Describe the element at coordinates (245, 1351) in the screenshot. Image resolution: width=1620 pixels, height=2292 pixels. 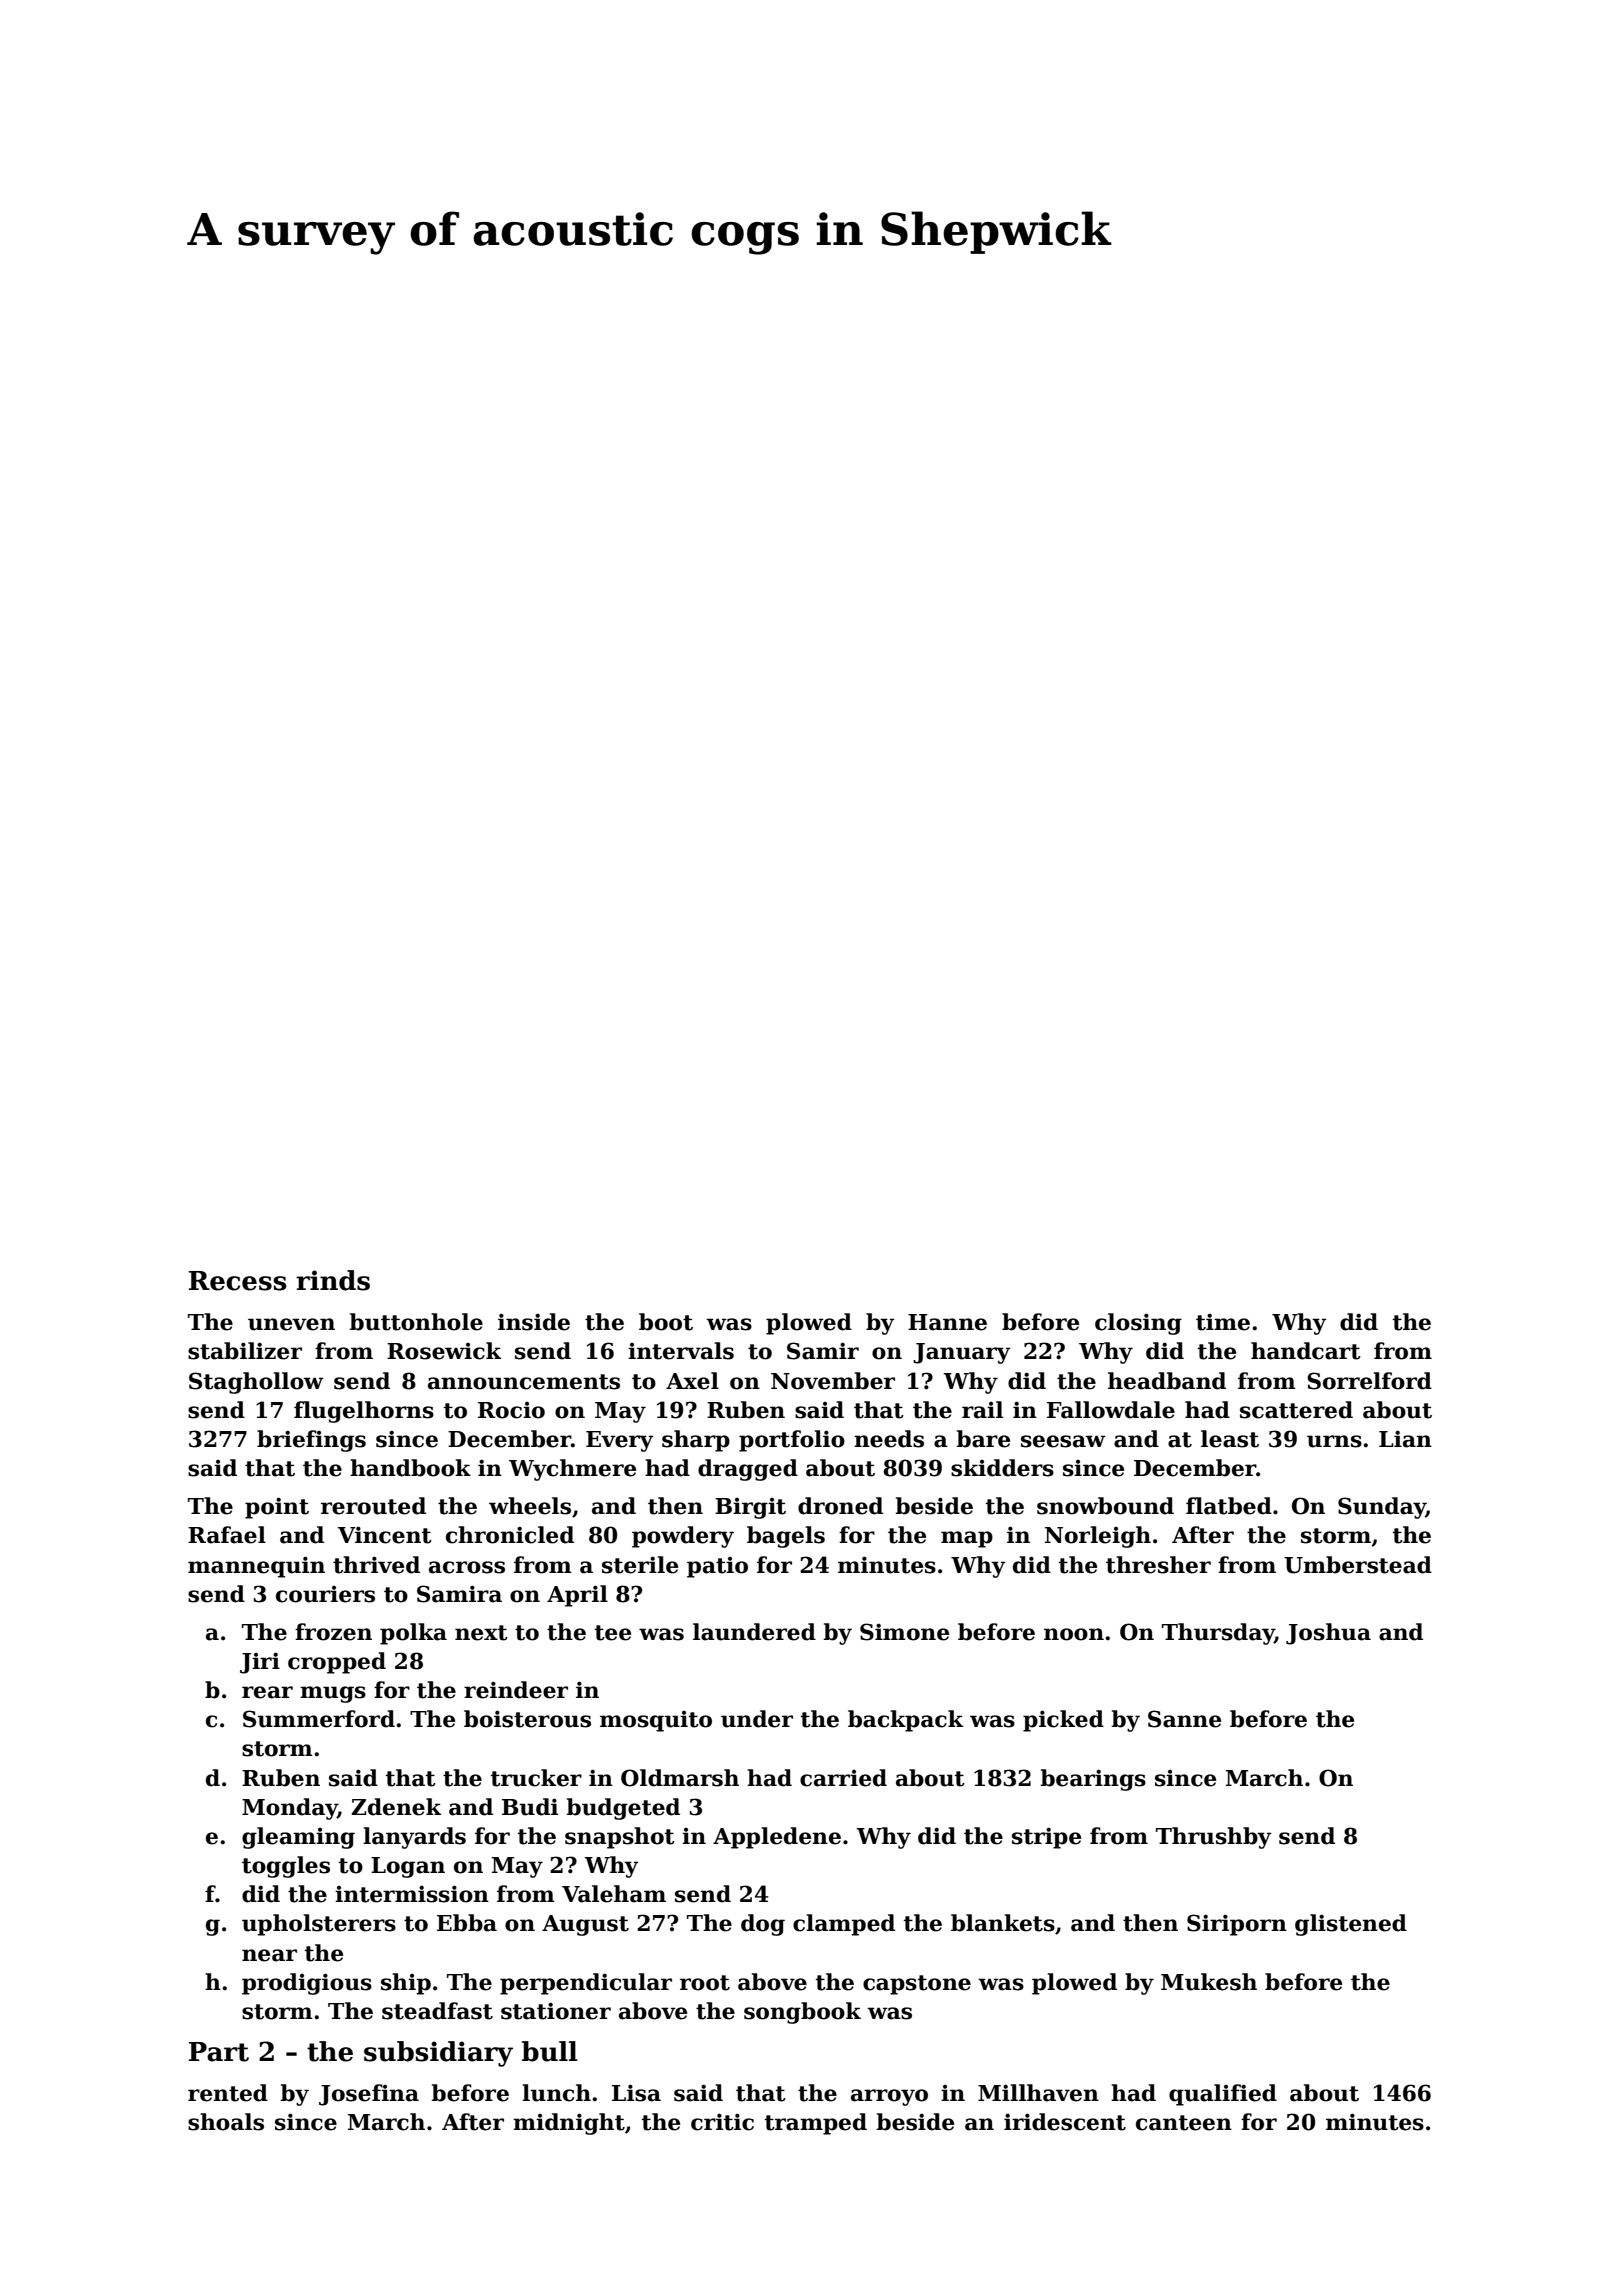
I see `stabilizer` at that location.
